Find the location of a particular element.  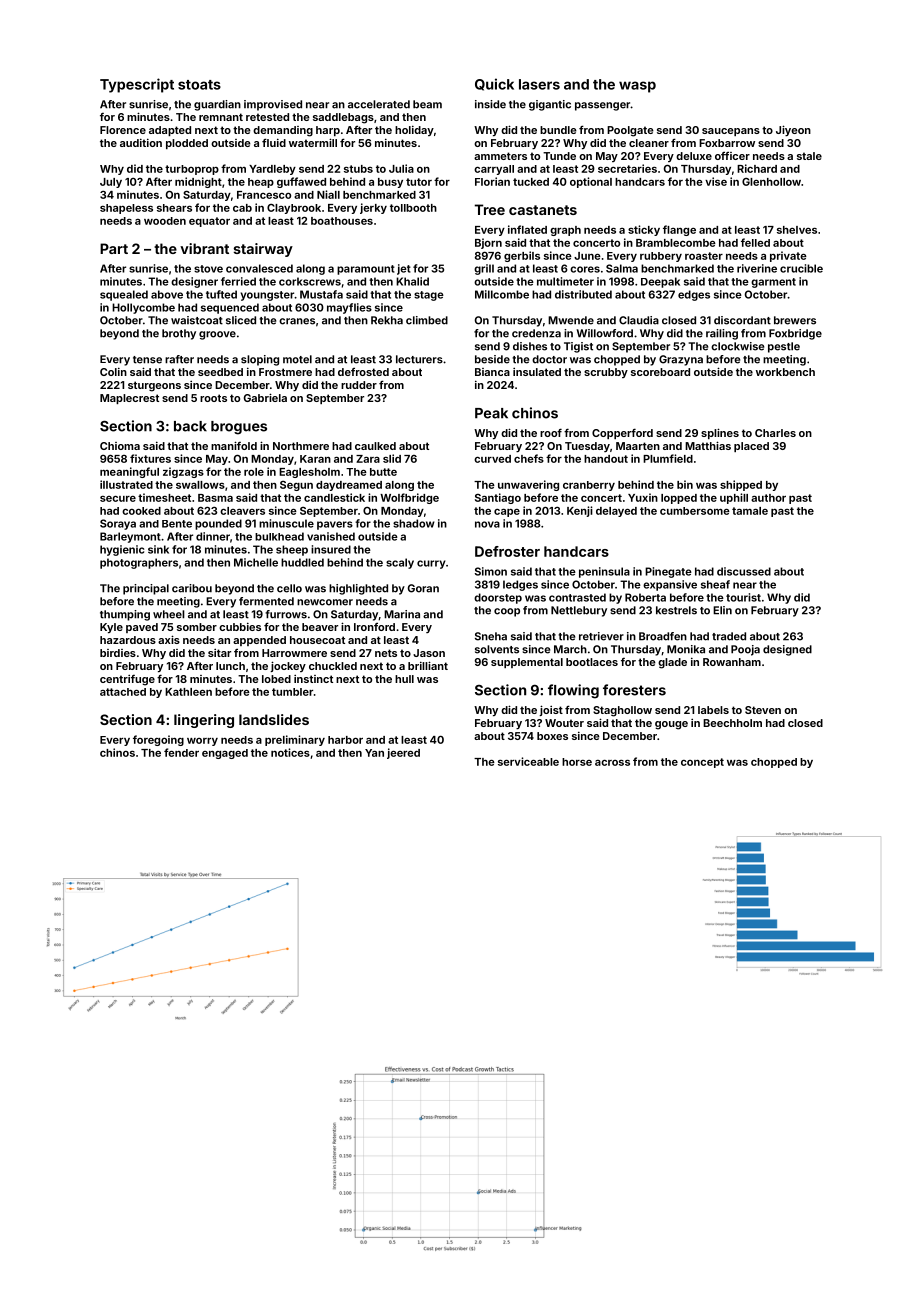

Glenhollow is located at coordinates (771, 182).
